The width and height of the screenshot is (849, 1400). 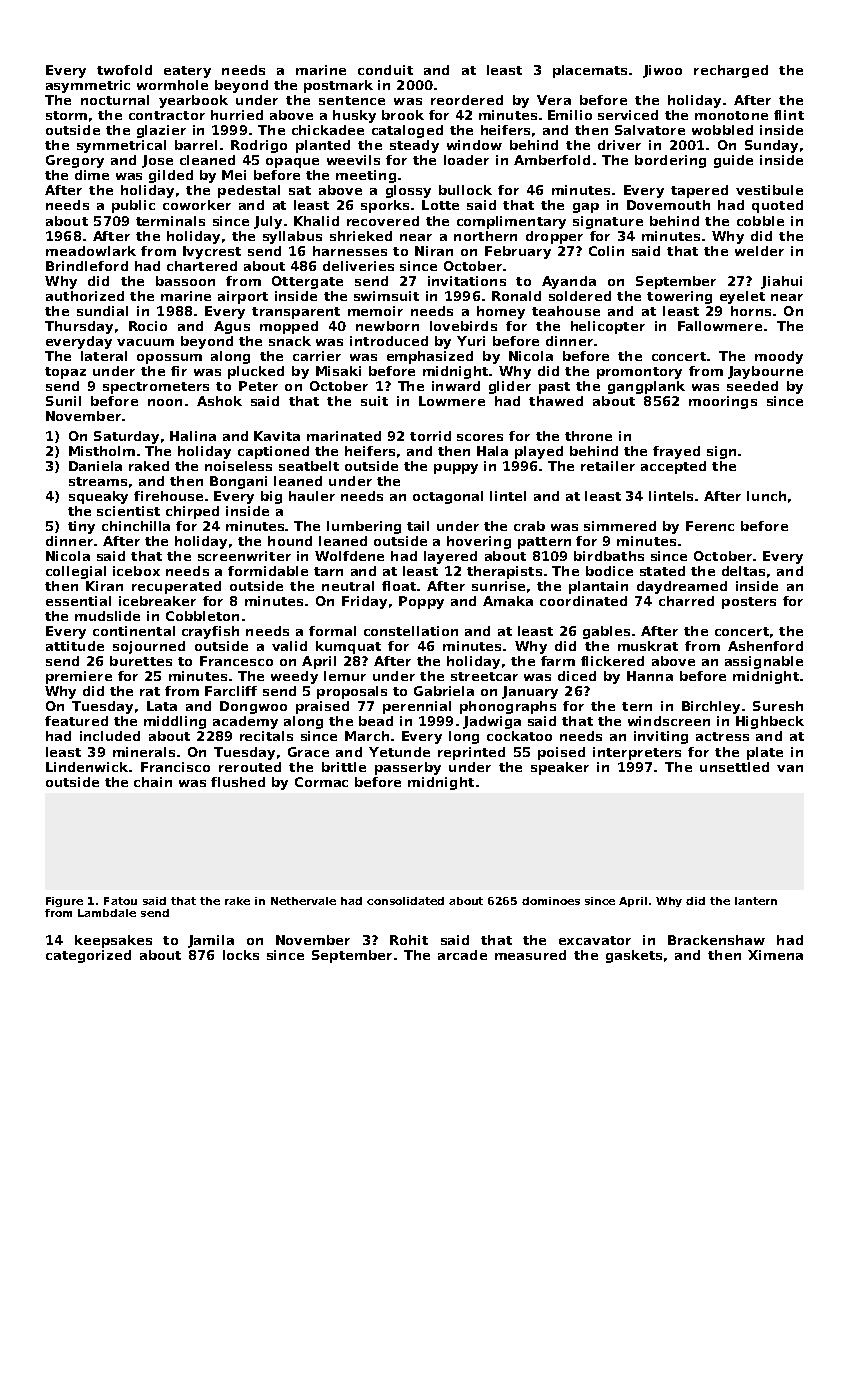 I want to click on Peter, so click(x=258, y=386).
